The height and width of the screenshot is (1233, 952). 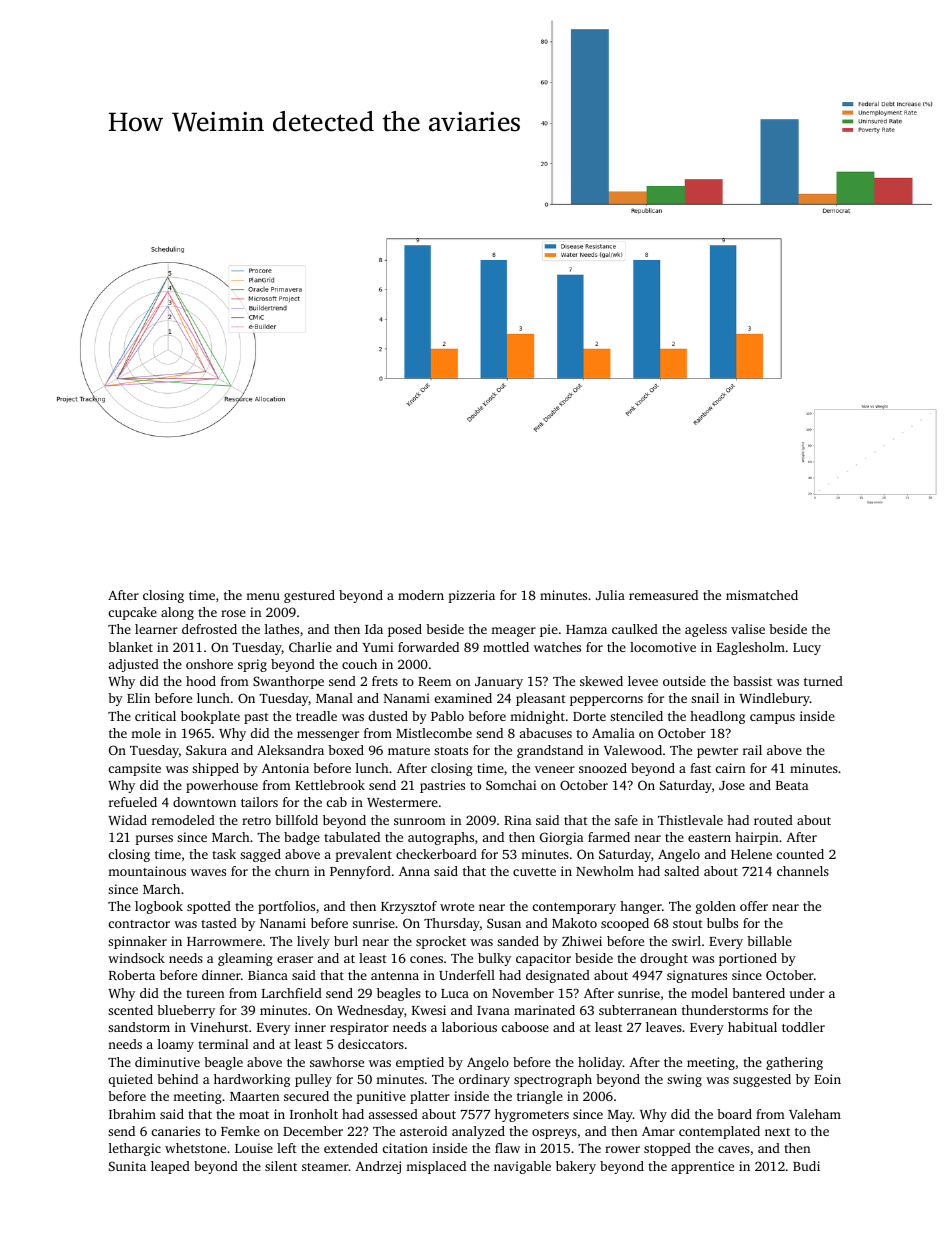 What do you see at coordinates (518, 941) in the screenshot?
I see `sanded` at bounding box center [518, 941].
